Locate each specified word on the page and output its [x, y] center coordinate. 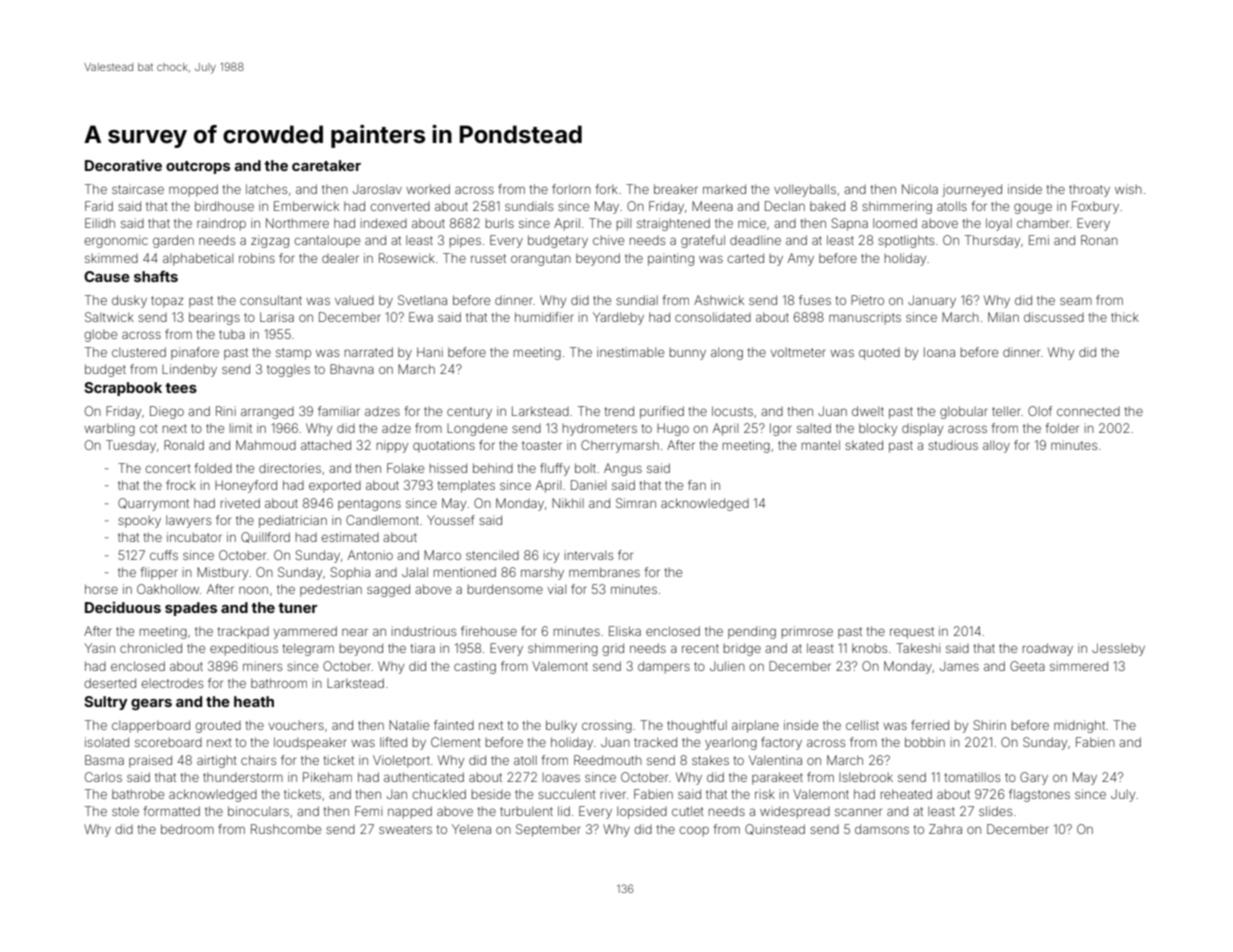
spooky [139, 521]
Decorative [123, 165]
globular [964, 412]
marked [724, 189]
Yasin [99, 648]
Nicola [920, 189]
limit [241, 428]
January [932, 301]
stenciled [492, 555]
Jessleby [1118, 649]
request [912, 633]
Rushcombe [286, 829]
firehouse [489, 631]
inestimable [630, 352]
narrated [369, 352]
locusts [732, 411]
